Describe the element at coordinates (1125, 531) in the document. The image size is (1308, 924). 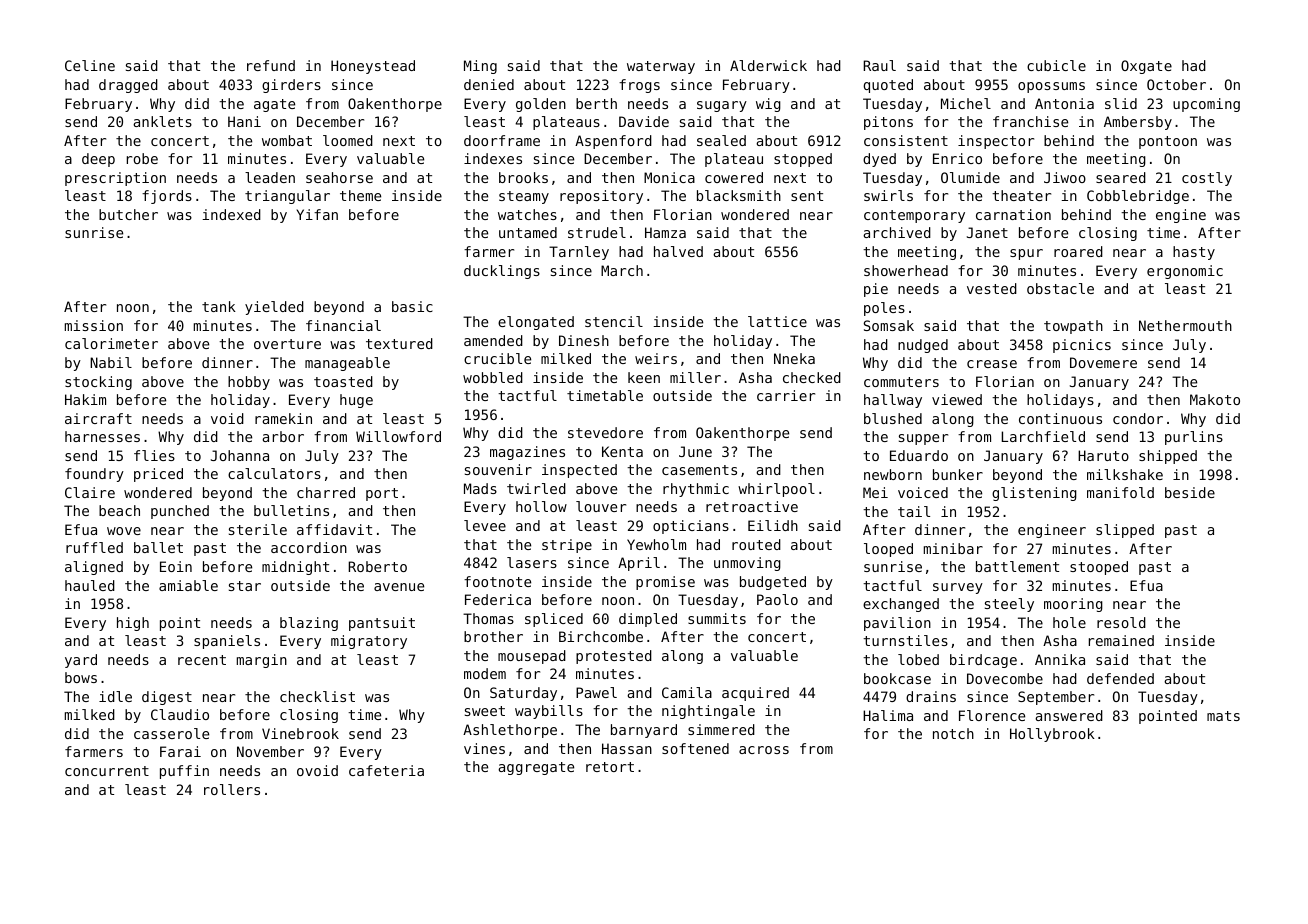
I see `slipped` at that location.
